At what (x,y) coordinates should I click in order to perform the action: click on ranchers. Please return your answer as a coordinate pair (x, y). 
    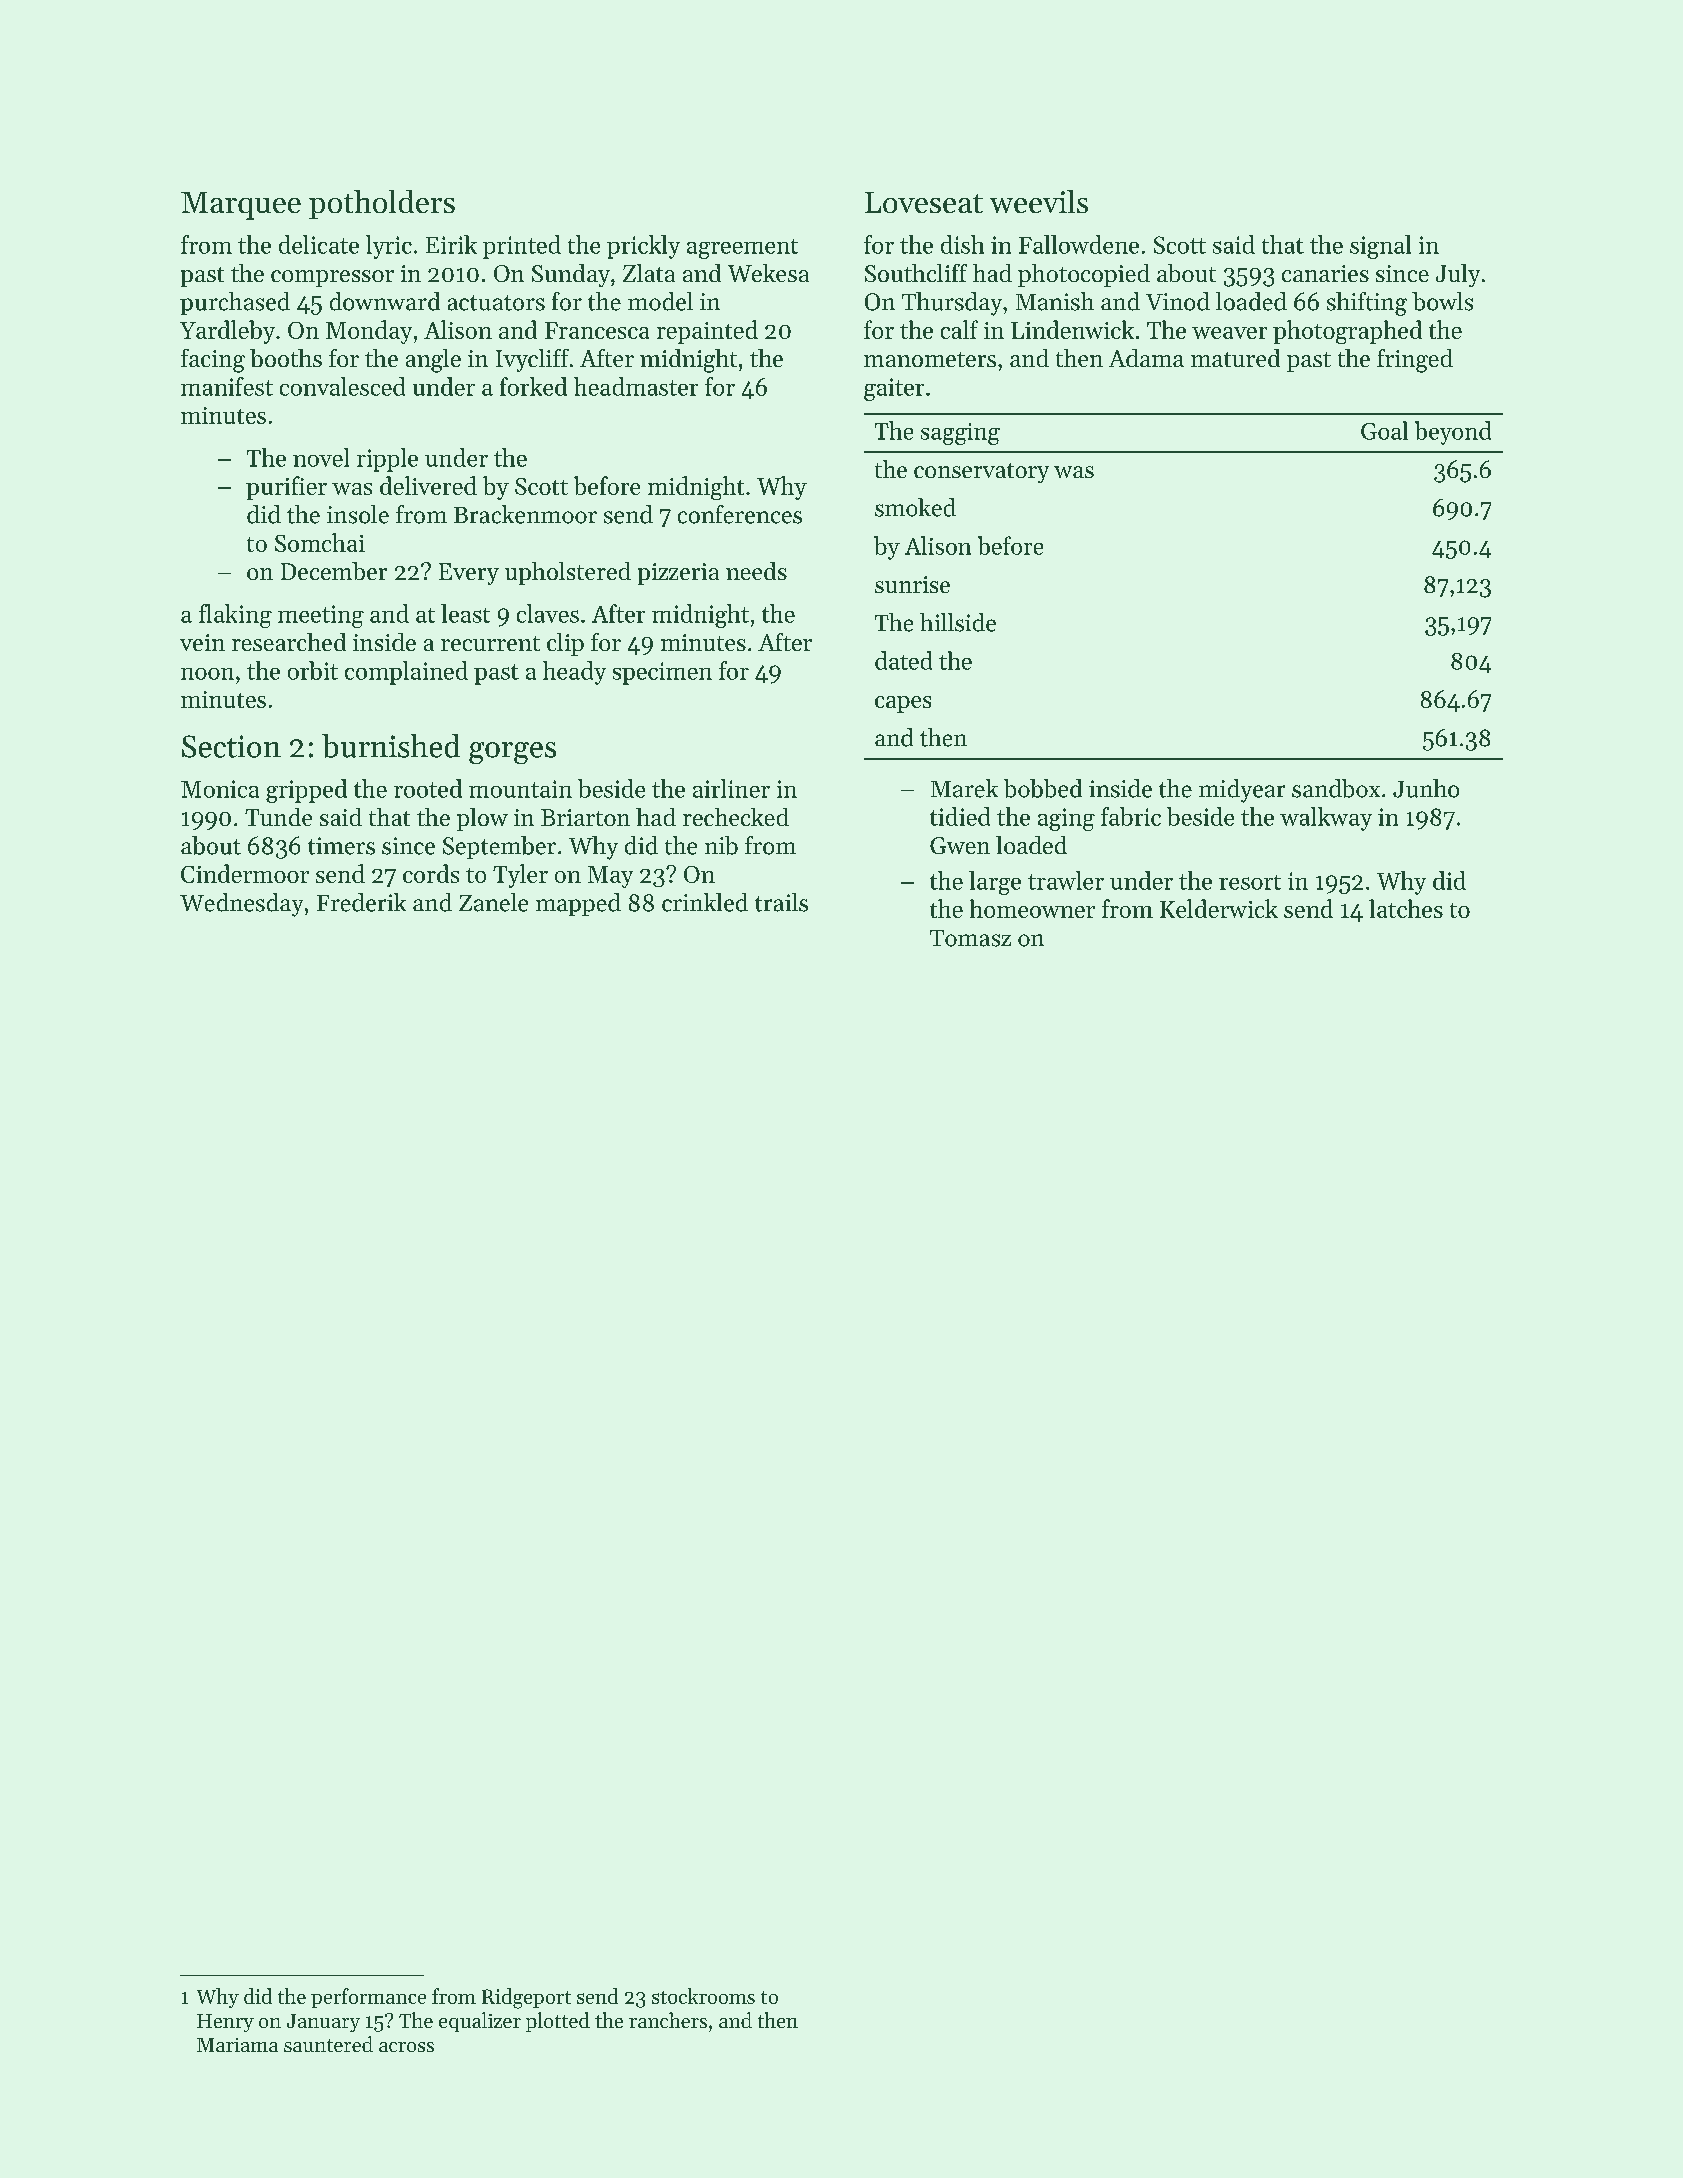
    Looking at the image, I should click on (668, 2020).
